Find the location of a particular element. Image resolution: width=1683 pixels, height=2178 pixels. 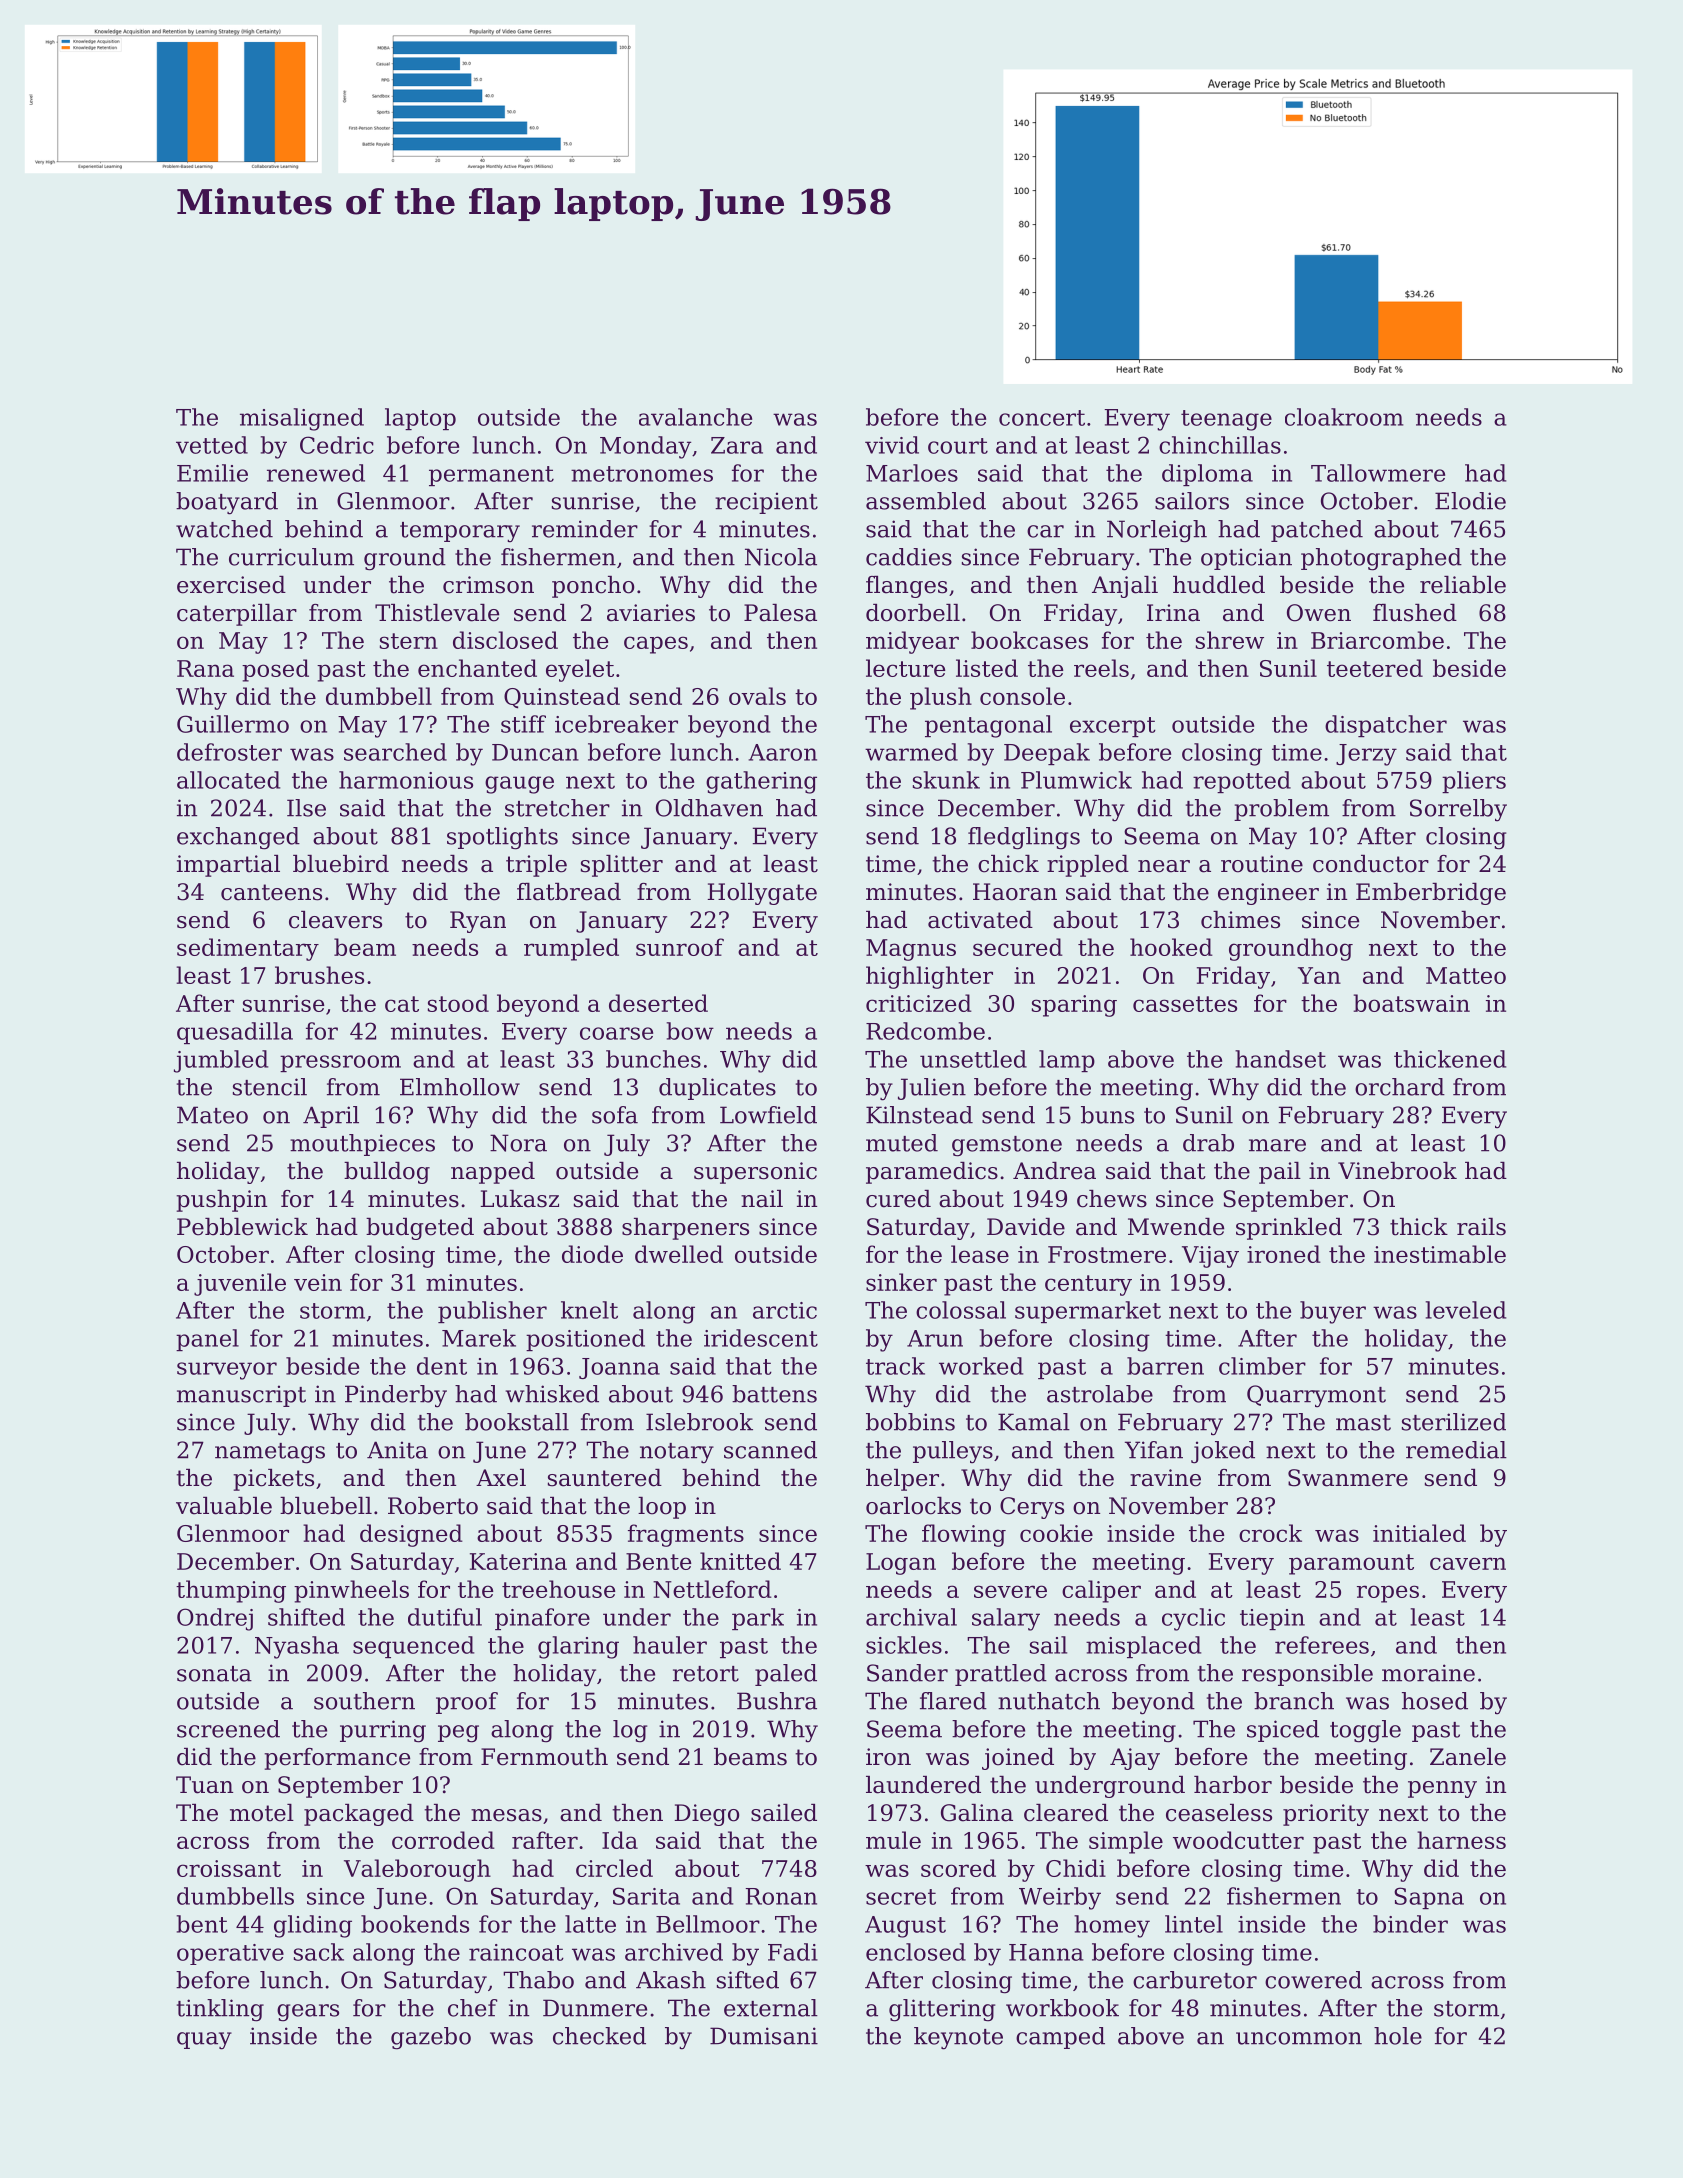

Vijay is located at coordinates (1210, 1257).
